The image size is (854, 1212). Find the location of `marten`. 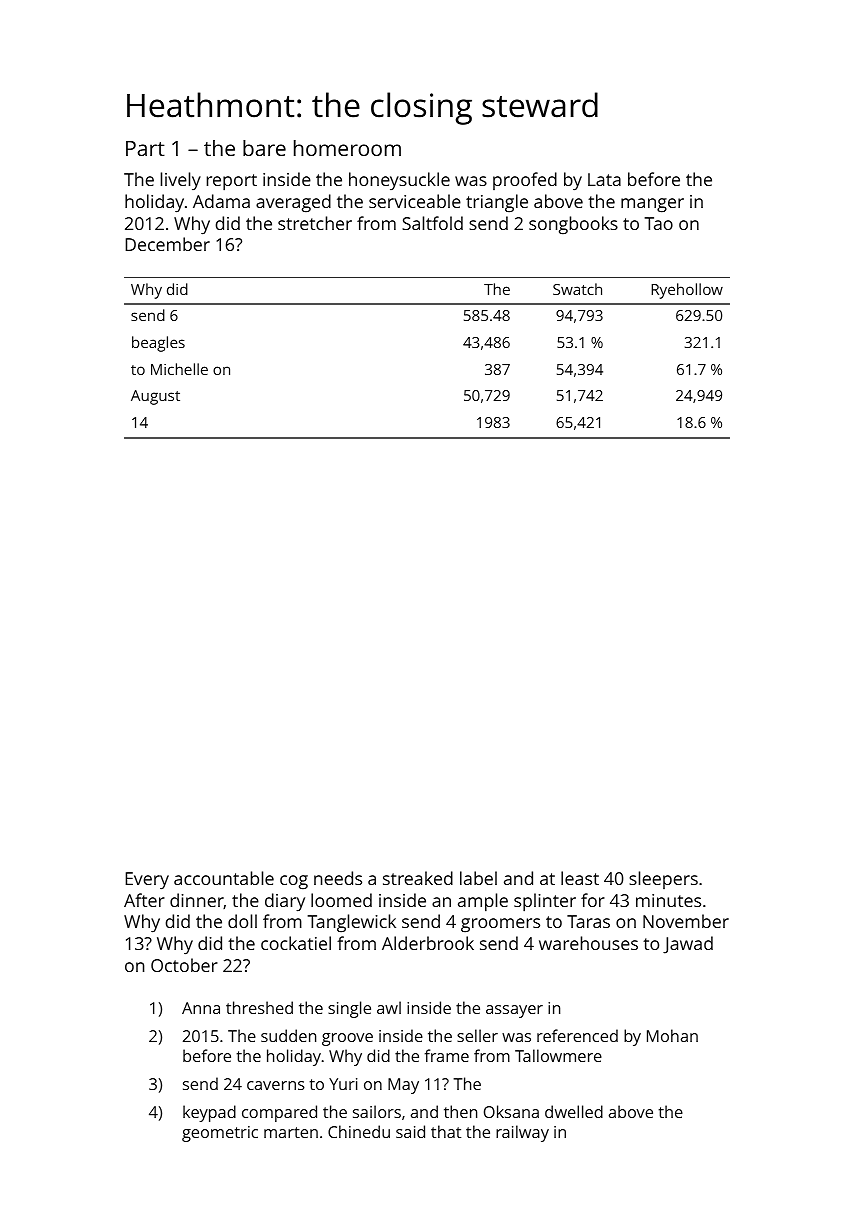

marten is located at coordinates (291, 1132).
